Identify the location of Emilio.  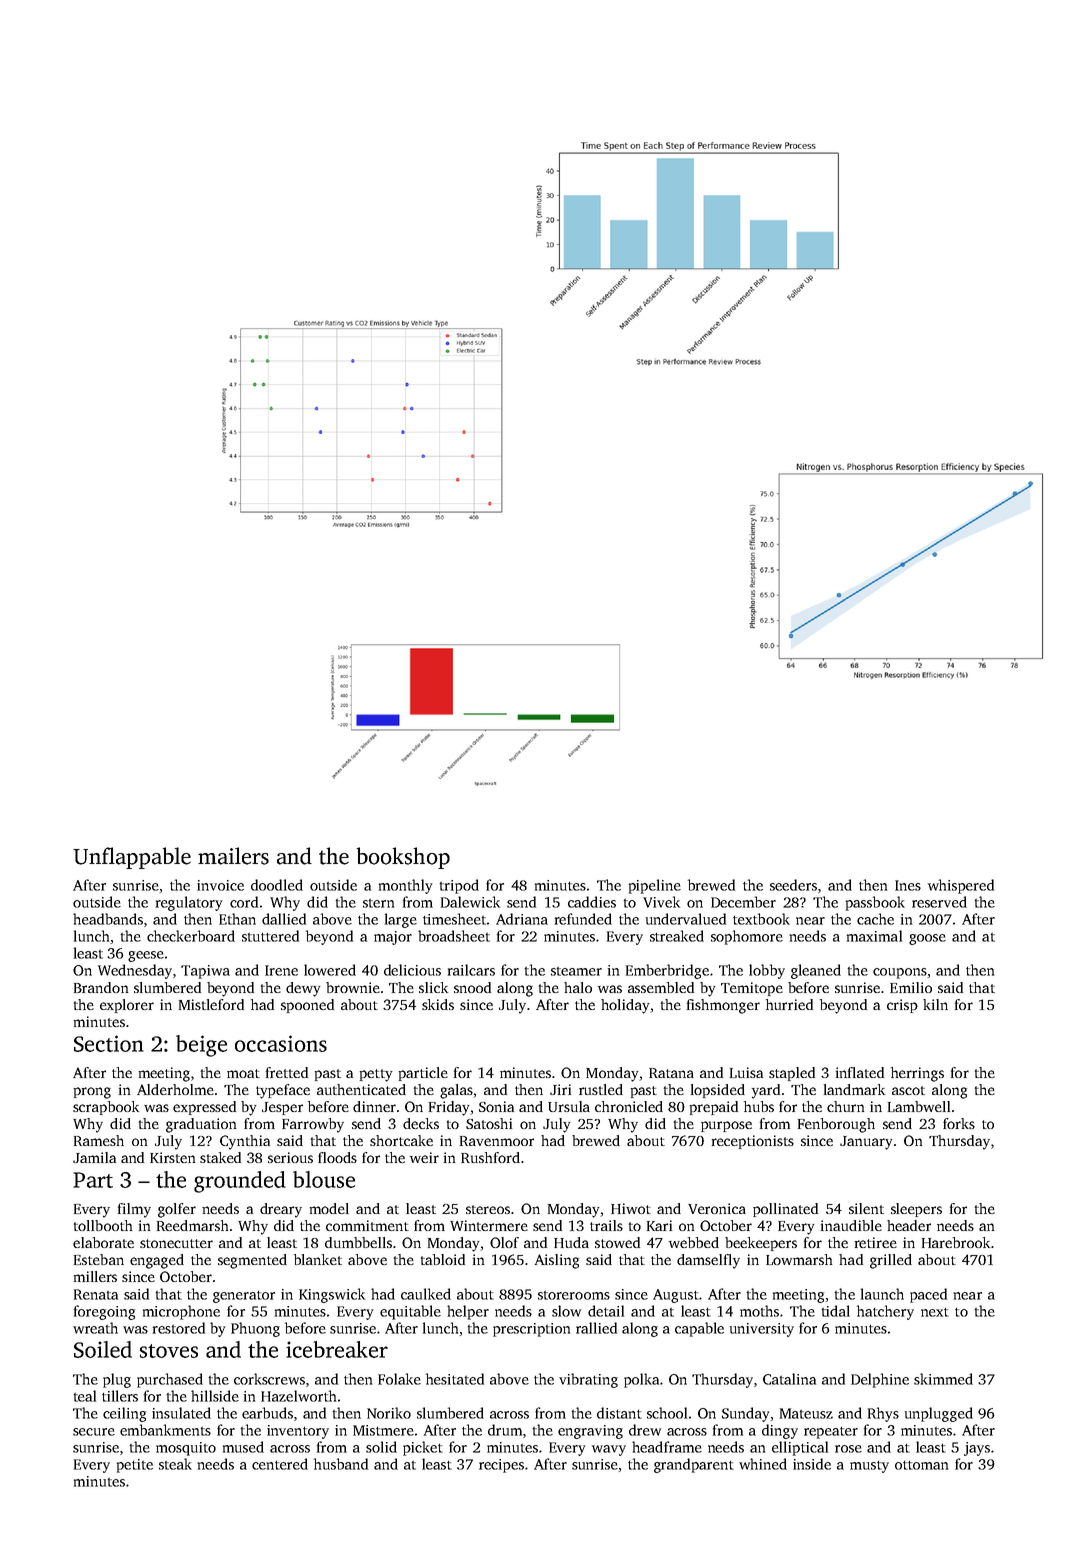
(911, 987).
